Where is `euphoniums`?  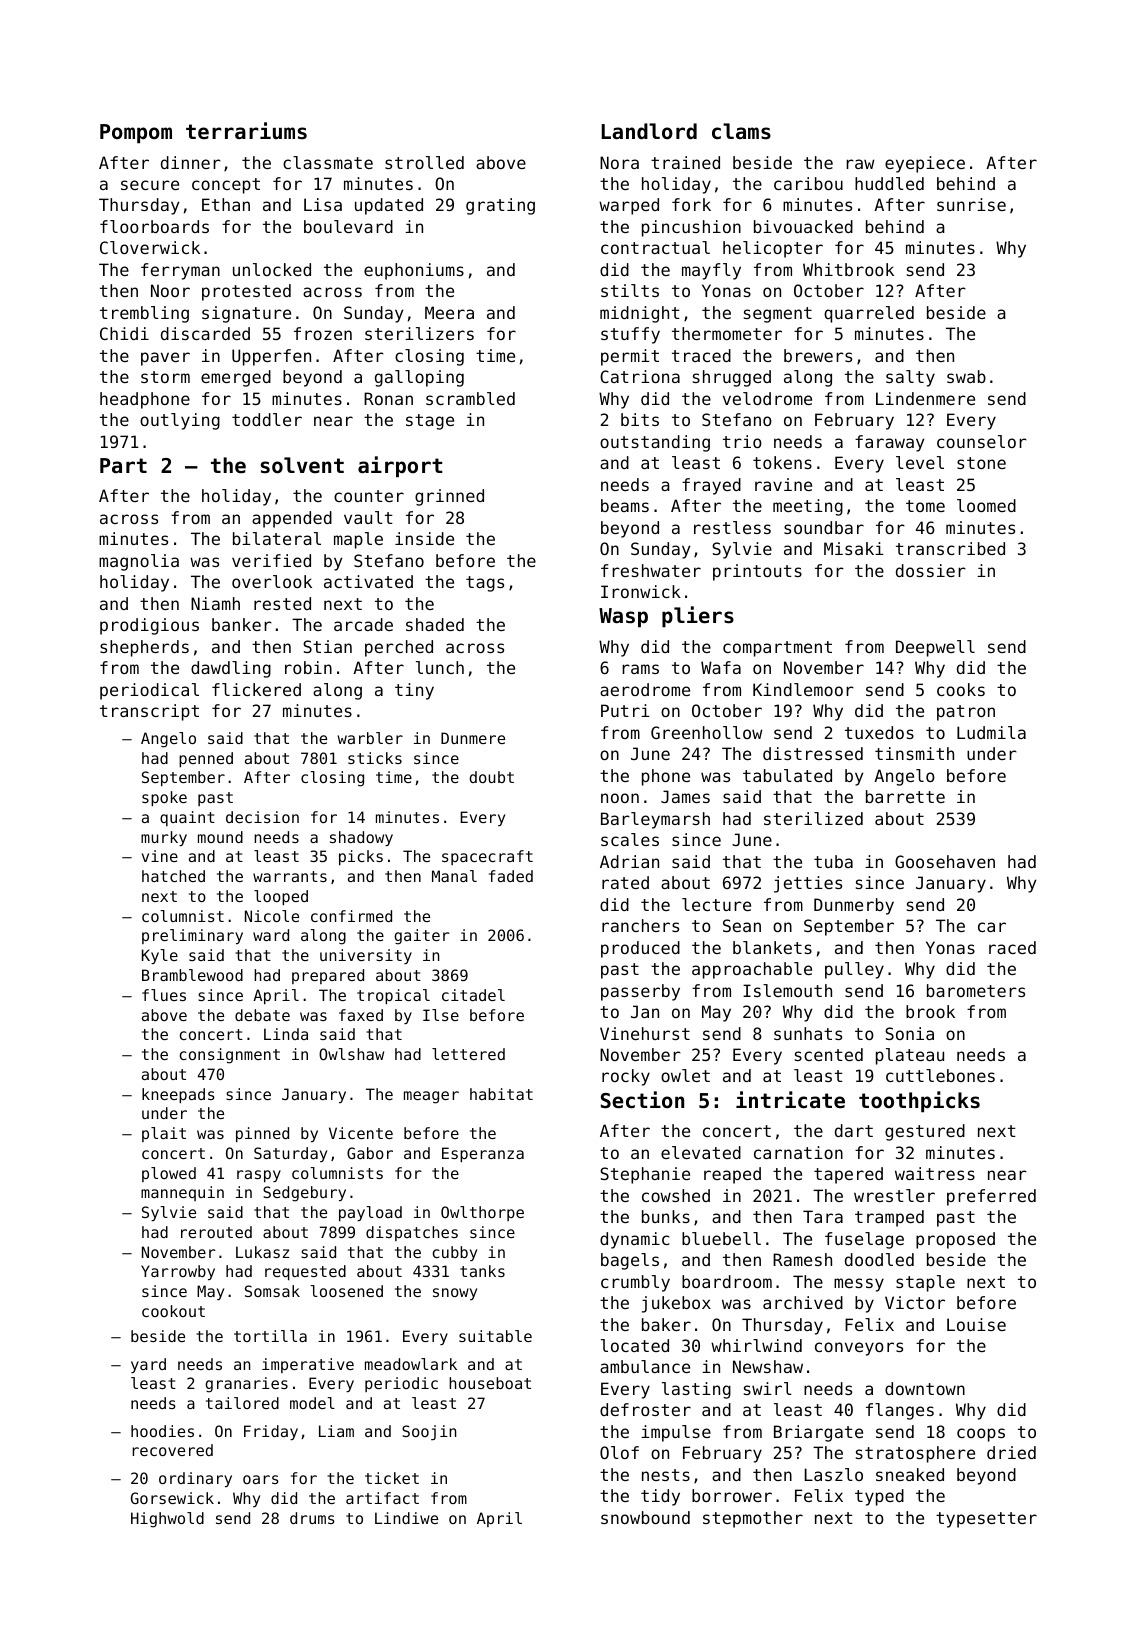 euphoniums is located at coordinates (414, 271).
